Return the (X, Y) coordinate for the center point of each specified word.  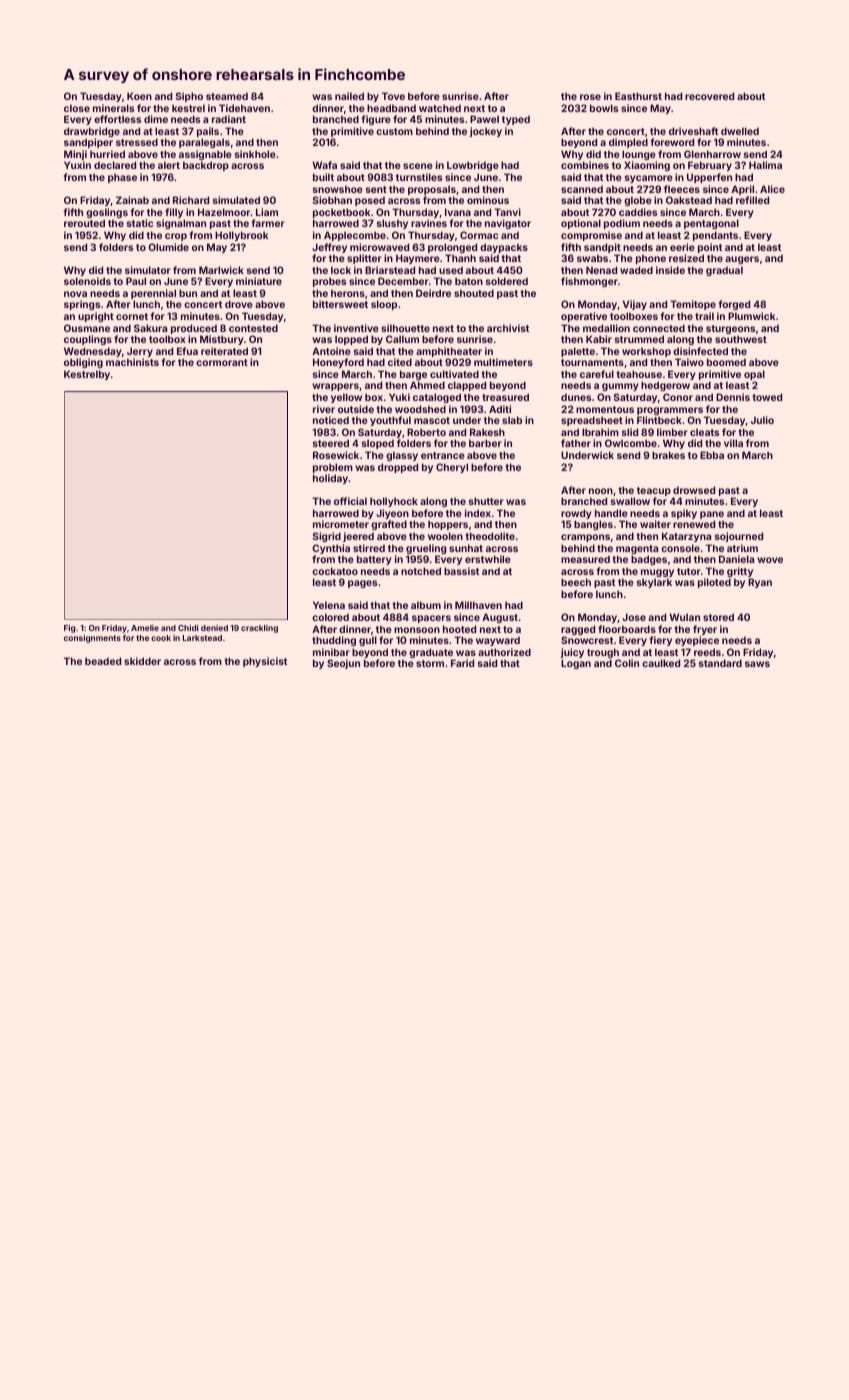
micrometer (341, 524)
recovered (709, 96)
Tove (393, 96)
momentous (605, 409)
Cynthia (331, 549)
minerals (113, 108)
